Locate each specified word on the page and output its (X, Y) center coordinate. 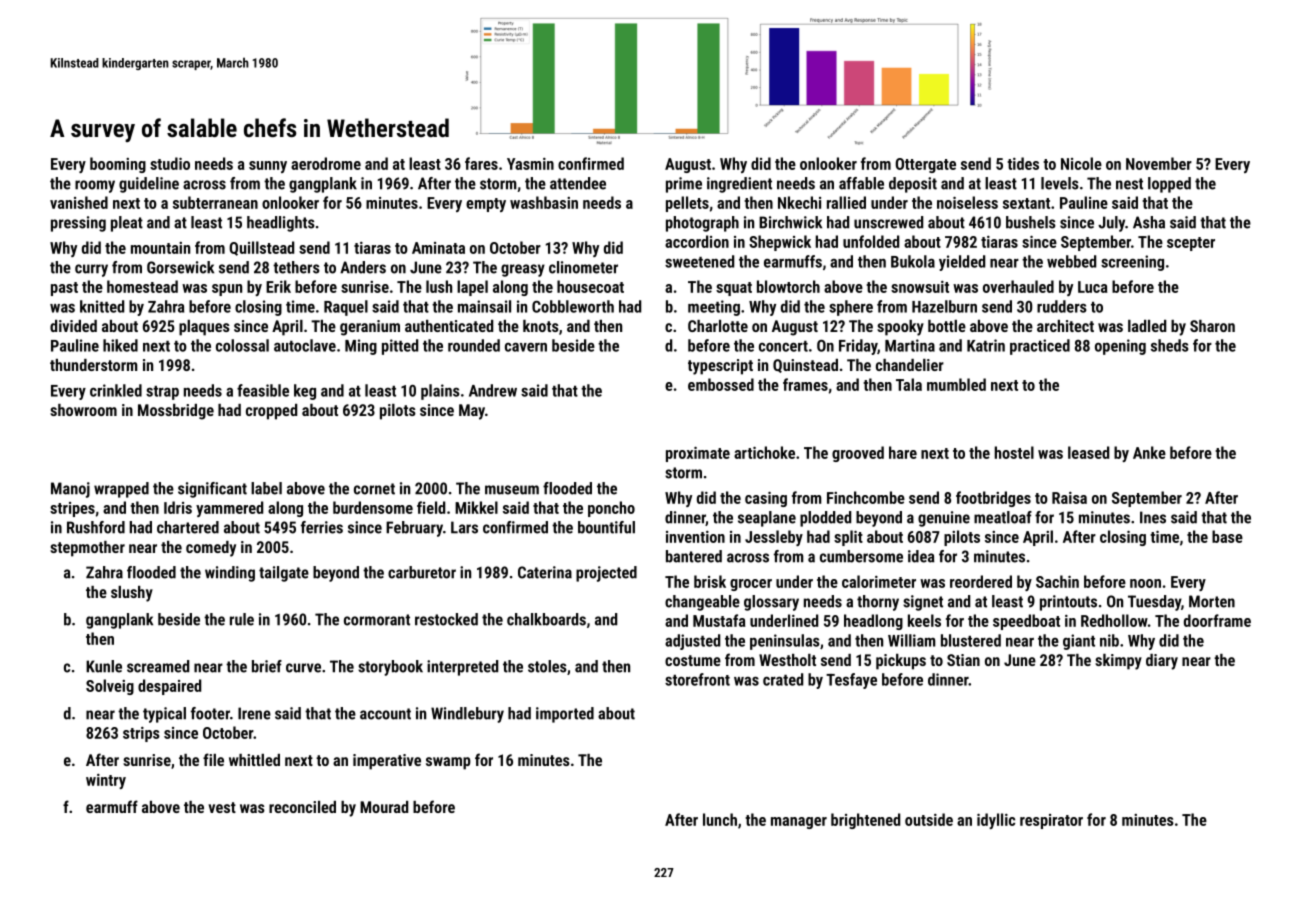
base (1227, 536)
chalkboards (546, 619)
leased (1088, 452)
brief (267, 666)
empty (486, 205)
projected (606, 574)
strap (162, 393)
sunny (268, 167)
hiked (120, 345)
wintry (106, 781)
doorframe (1217, 620)
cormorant (377, 620)
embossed (721, 384)
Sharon (1212, 326)
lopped (1169, 185)
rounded (474, 345)
